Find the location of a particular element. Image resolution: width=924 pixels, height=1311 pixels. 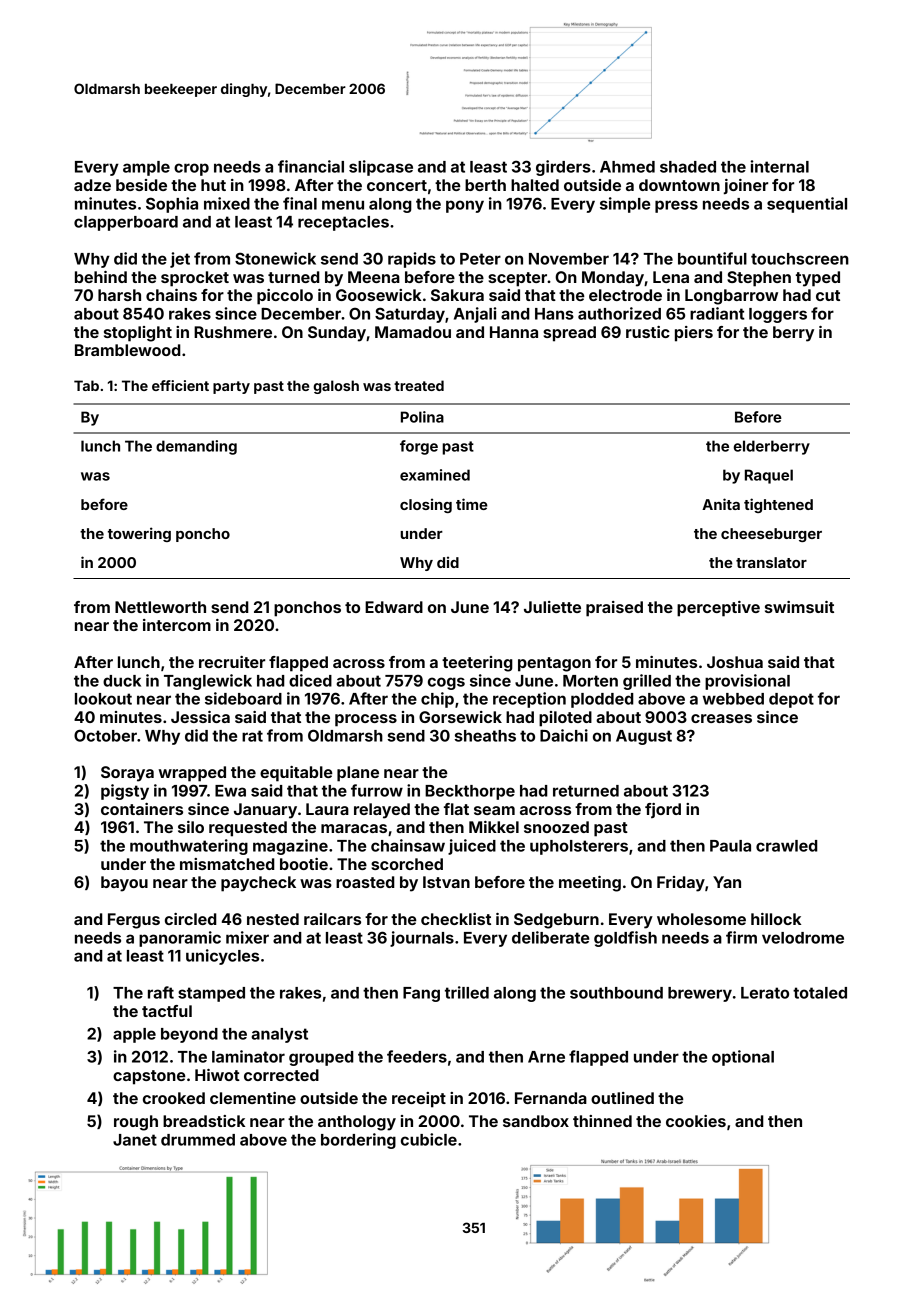

cut is located at coordinates (828, 295).
